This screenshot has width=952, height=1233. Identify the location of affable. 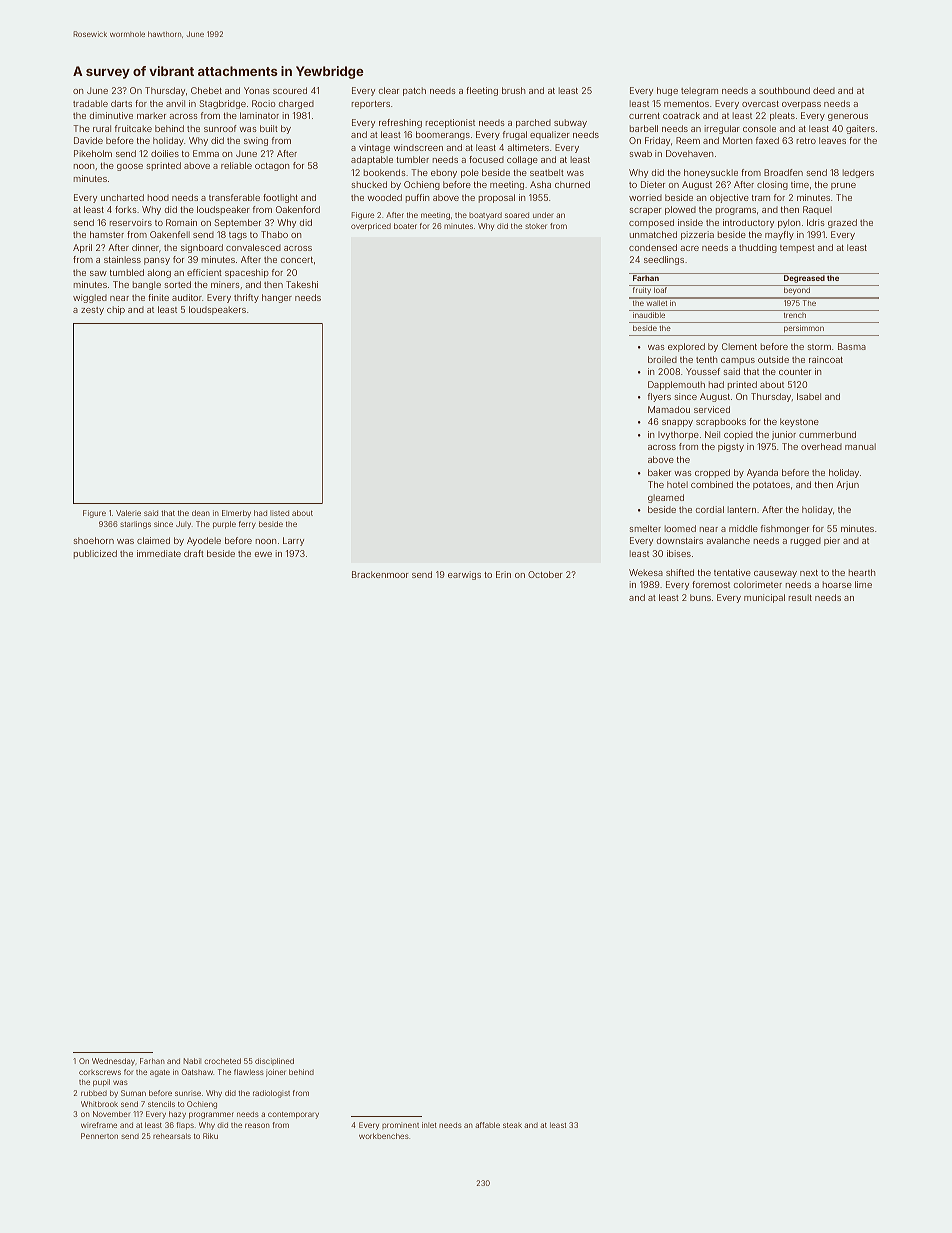
(487, 1125).
